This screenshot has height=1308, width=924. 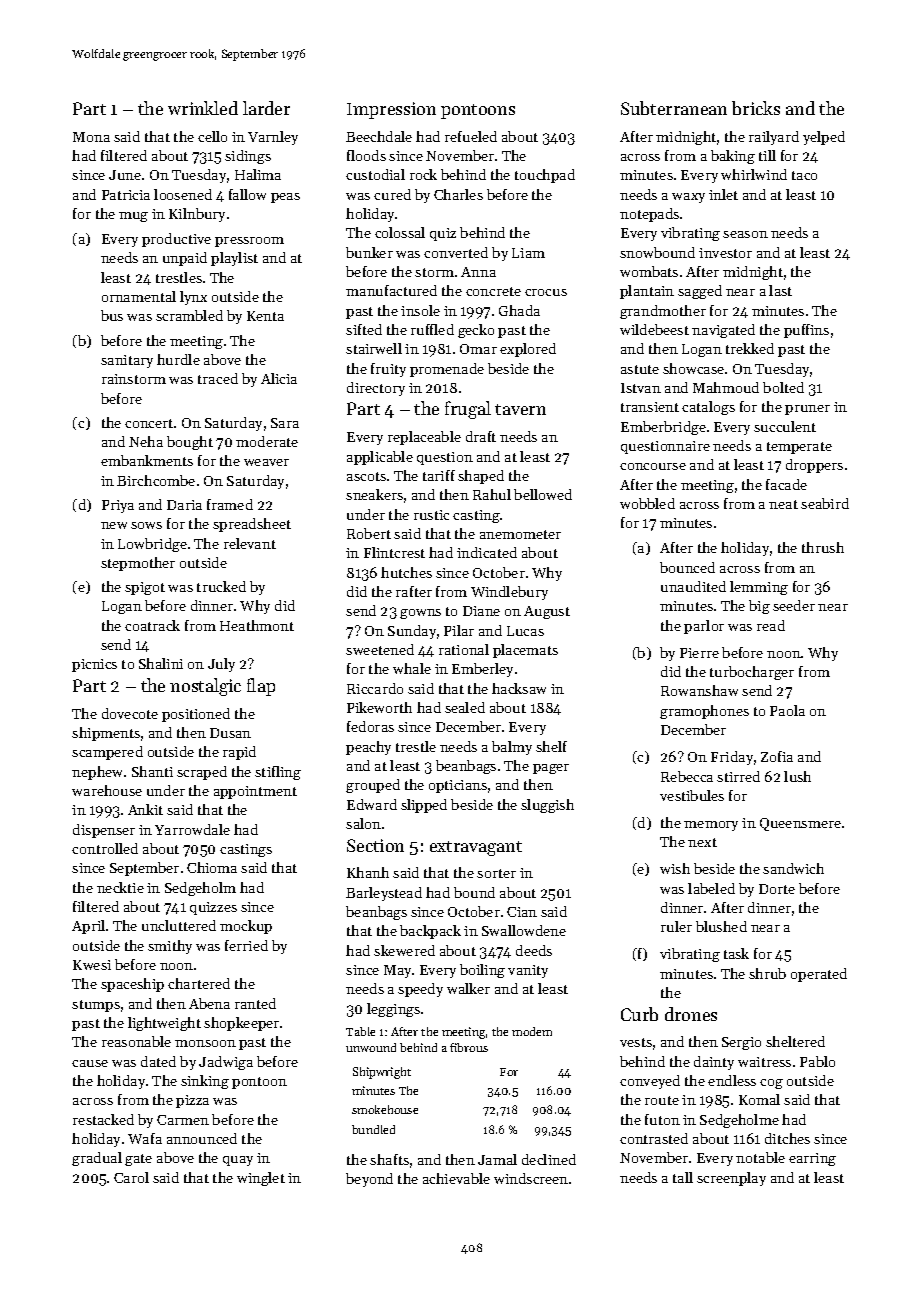 I want to click on Impression, so click(x=391, y=110).
